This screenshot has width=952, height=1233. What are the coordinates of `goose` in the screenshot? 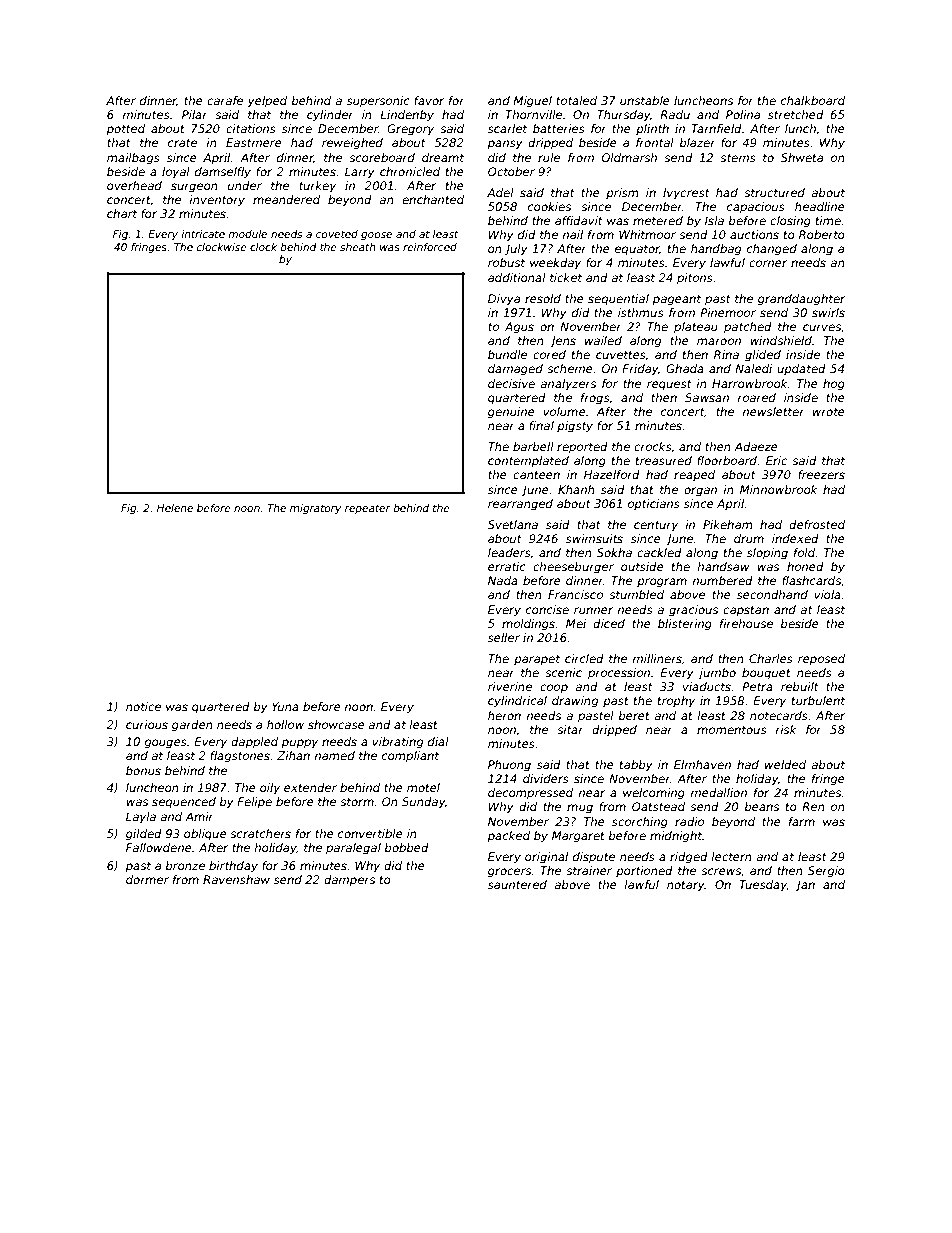 It's located at (376, 236).
